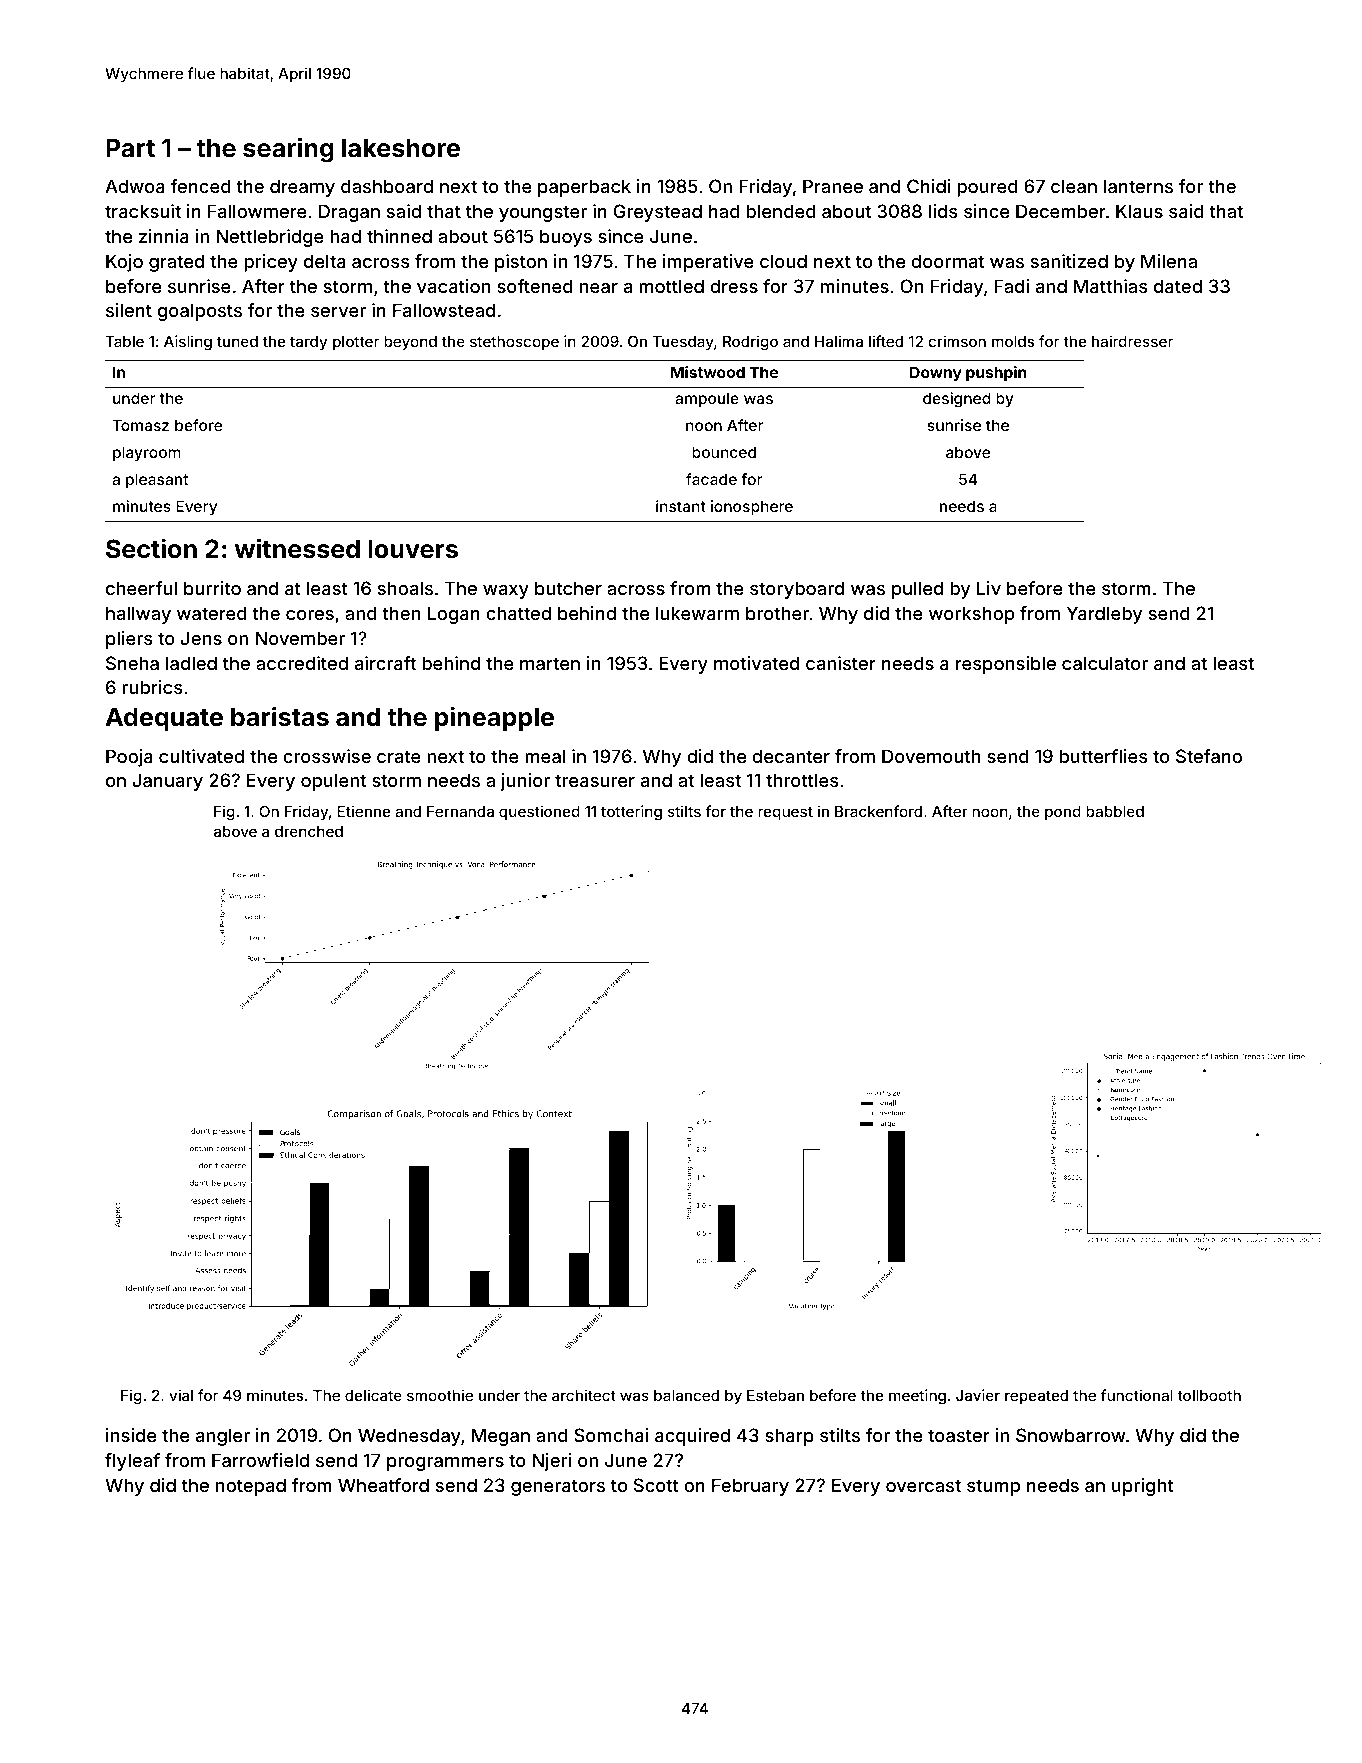 This image has height=1763, width=1362. I want to click on searing, so click(288, 150).
